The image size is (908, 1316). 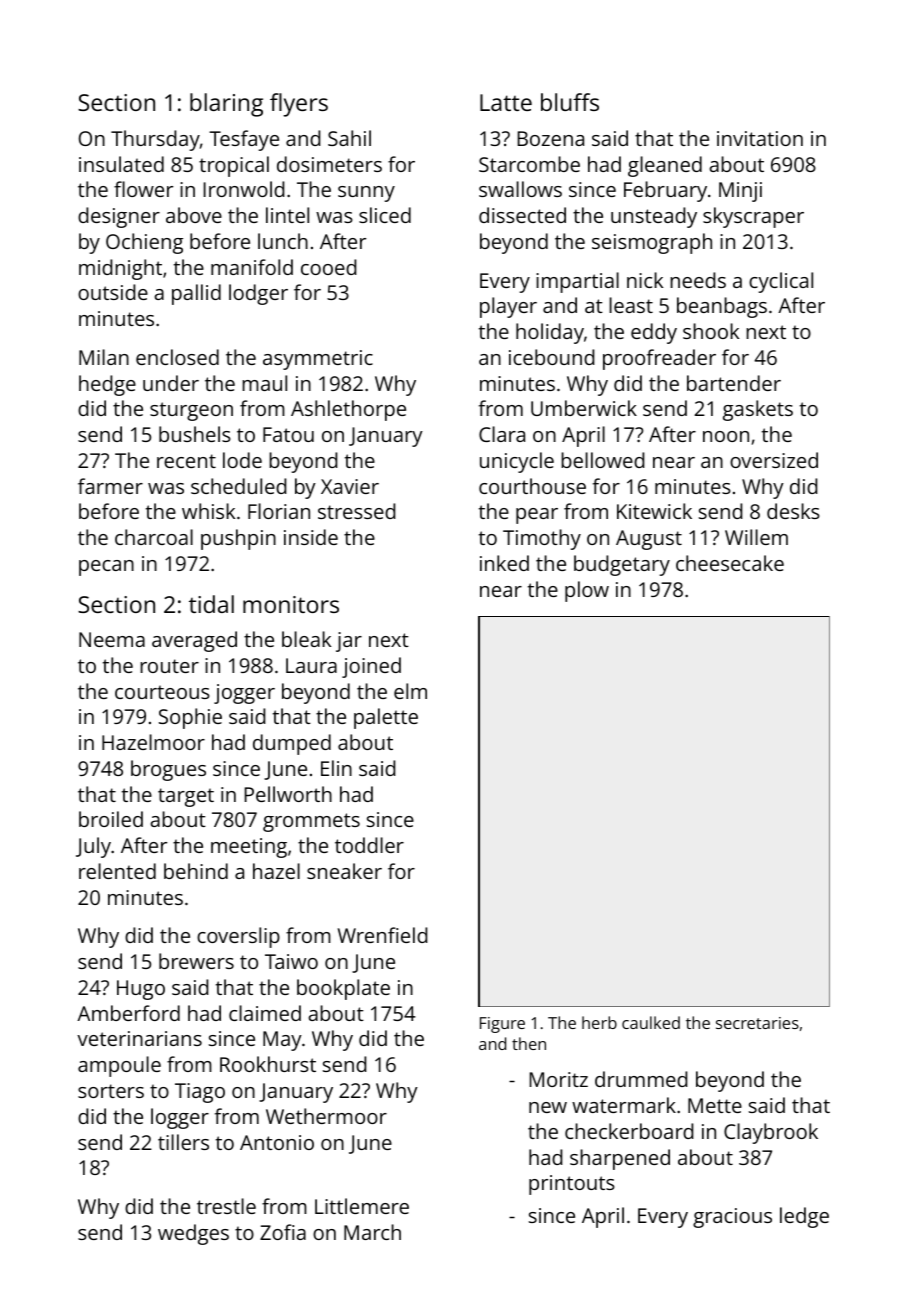 What do you see at coordinates (193, 1234) in the screenshot?
I see `wedges` at bounding box center [193, 1234].
